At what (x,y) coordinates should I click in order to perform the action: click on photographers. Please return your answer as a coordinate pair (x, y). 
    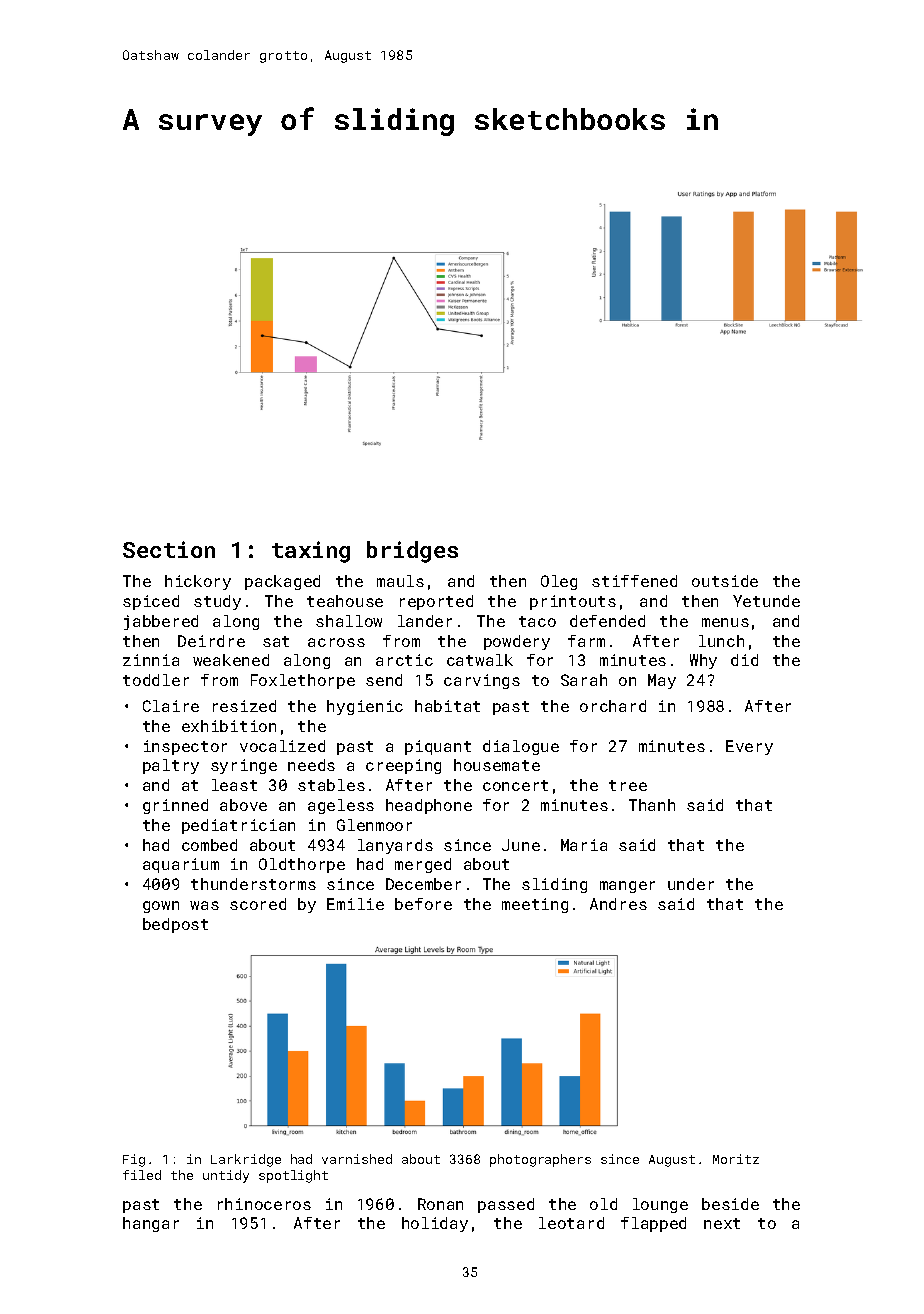
    Looking at the image, I should click on (540, 1160).
